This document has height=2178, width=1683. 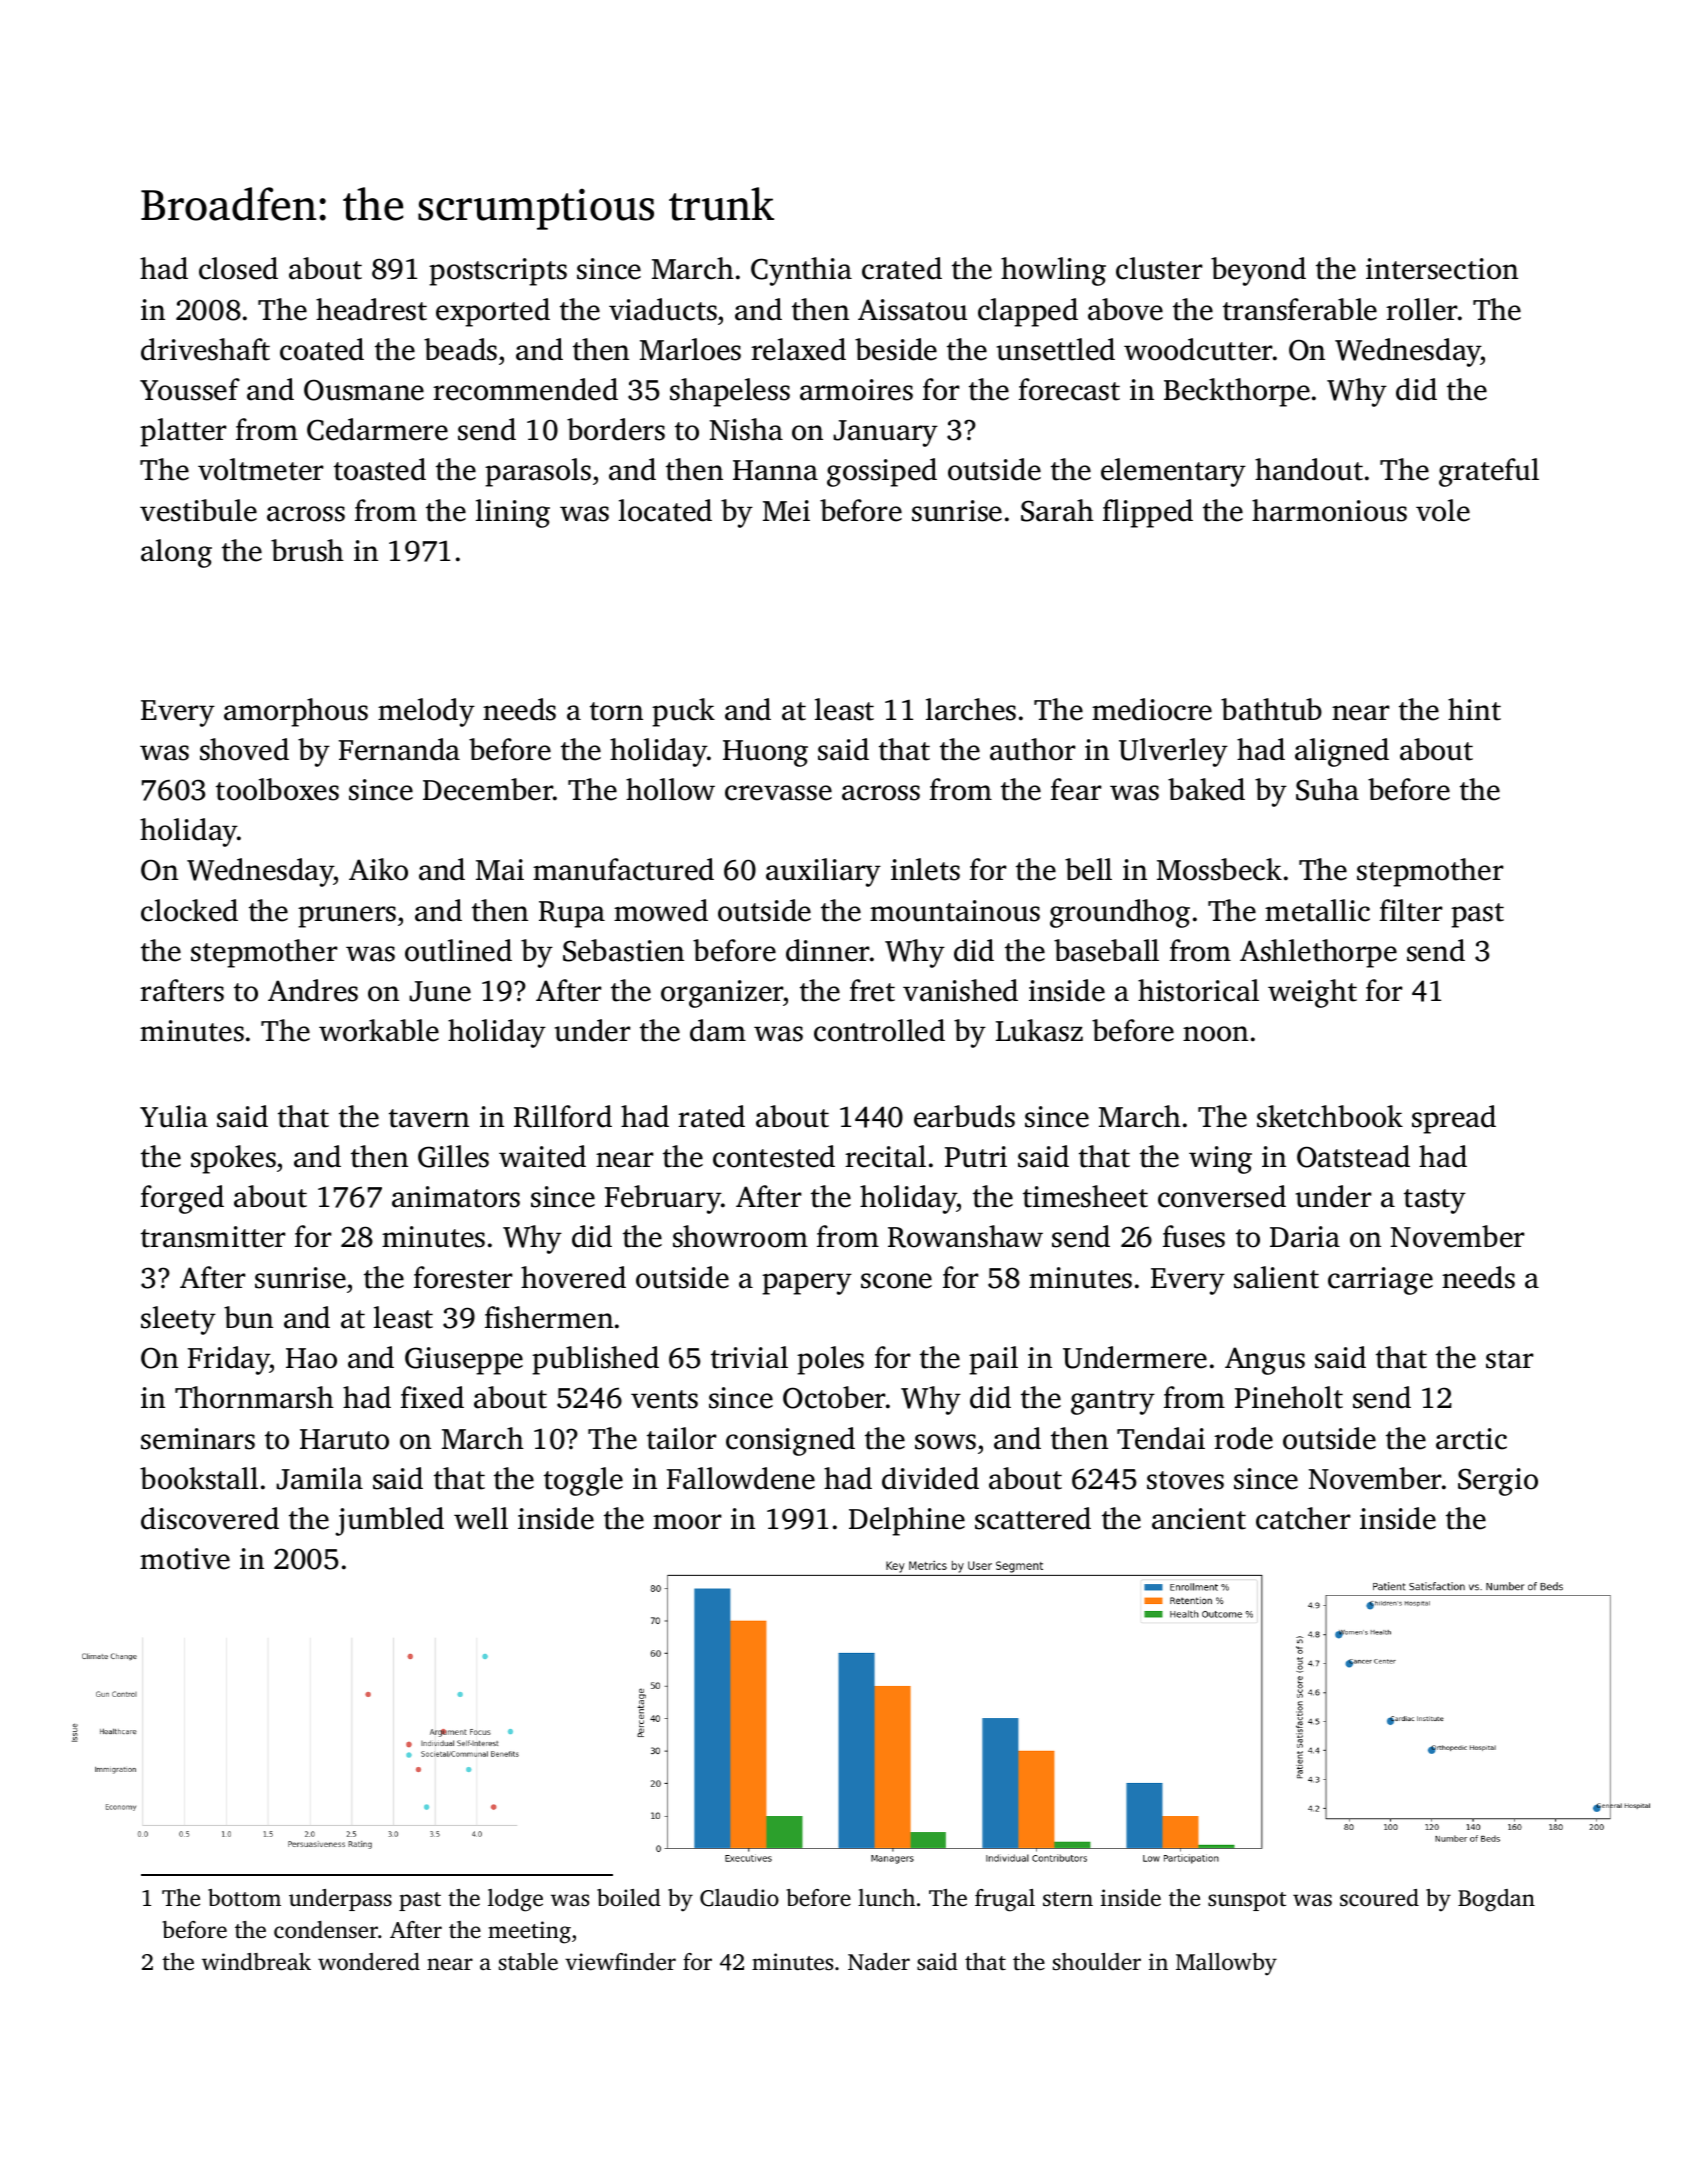 What do you see at coordinates (1496, 1900) in the document?
I see `Bogdan` at bounding box center [1496, 1900].
